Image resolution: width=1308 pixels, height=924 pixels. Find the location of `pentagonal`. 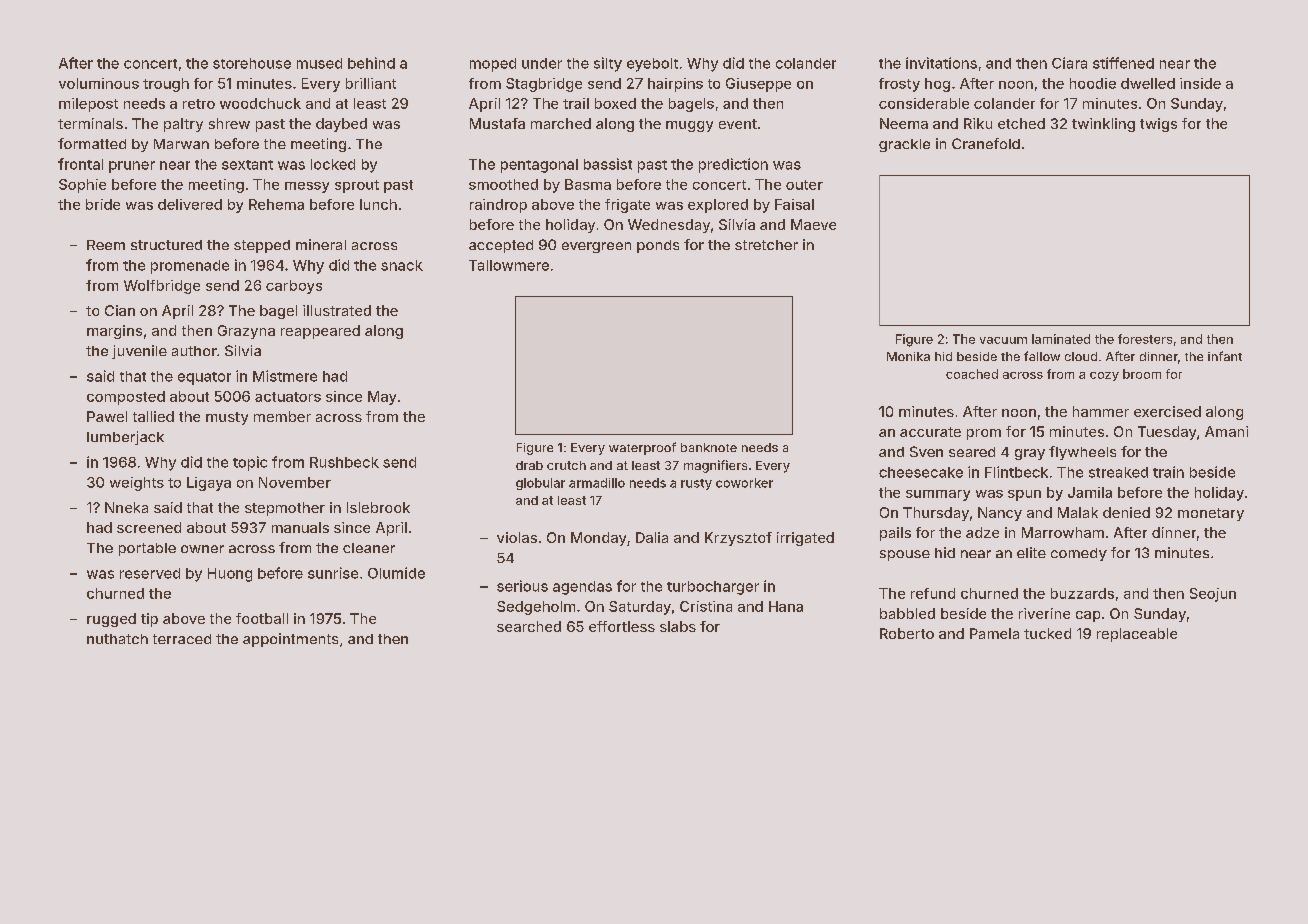

pentagonal is located at coordinates (539, 166).
